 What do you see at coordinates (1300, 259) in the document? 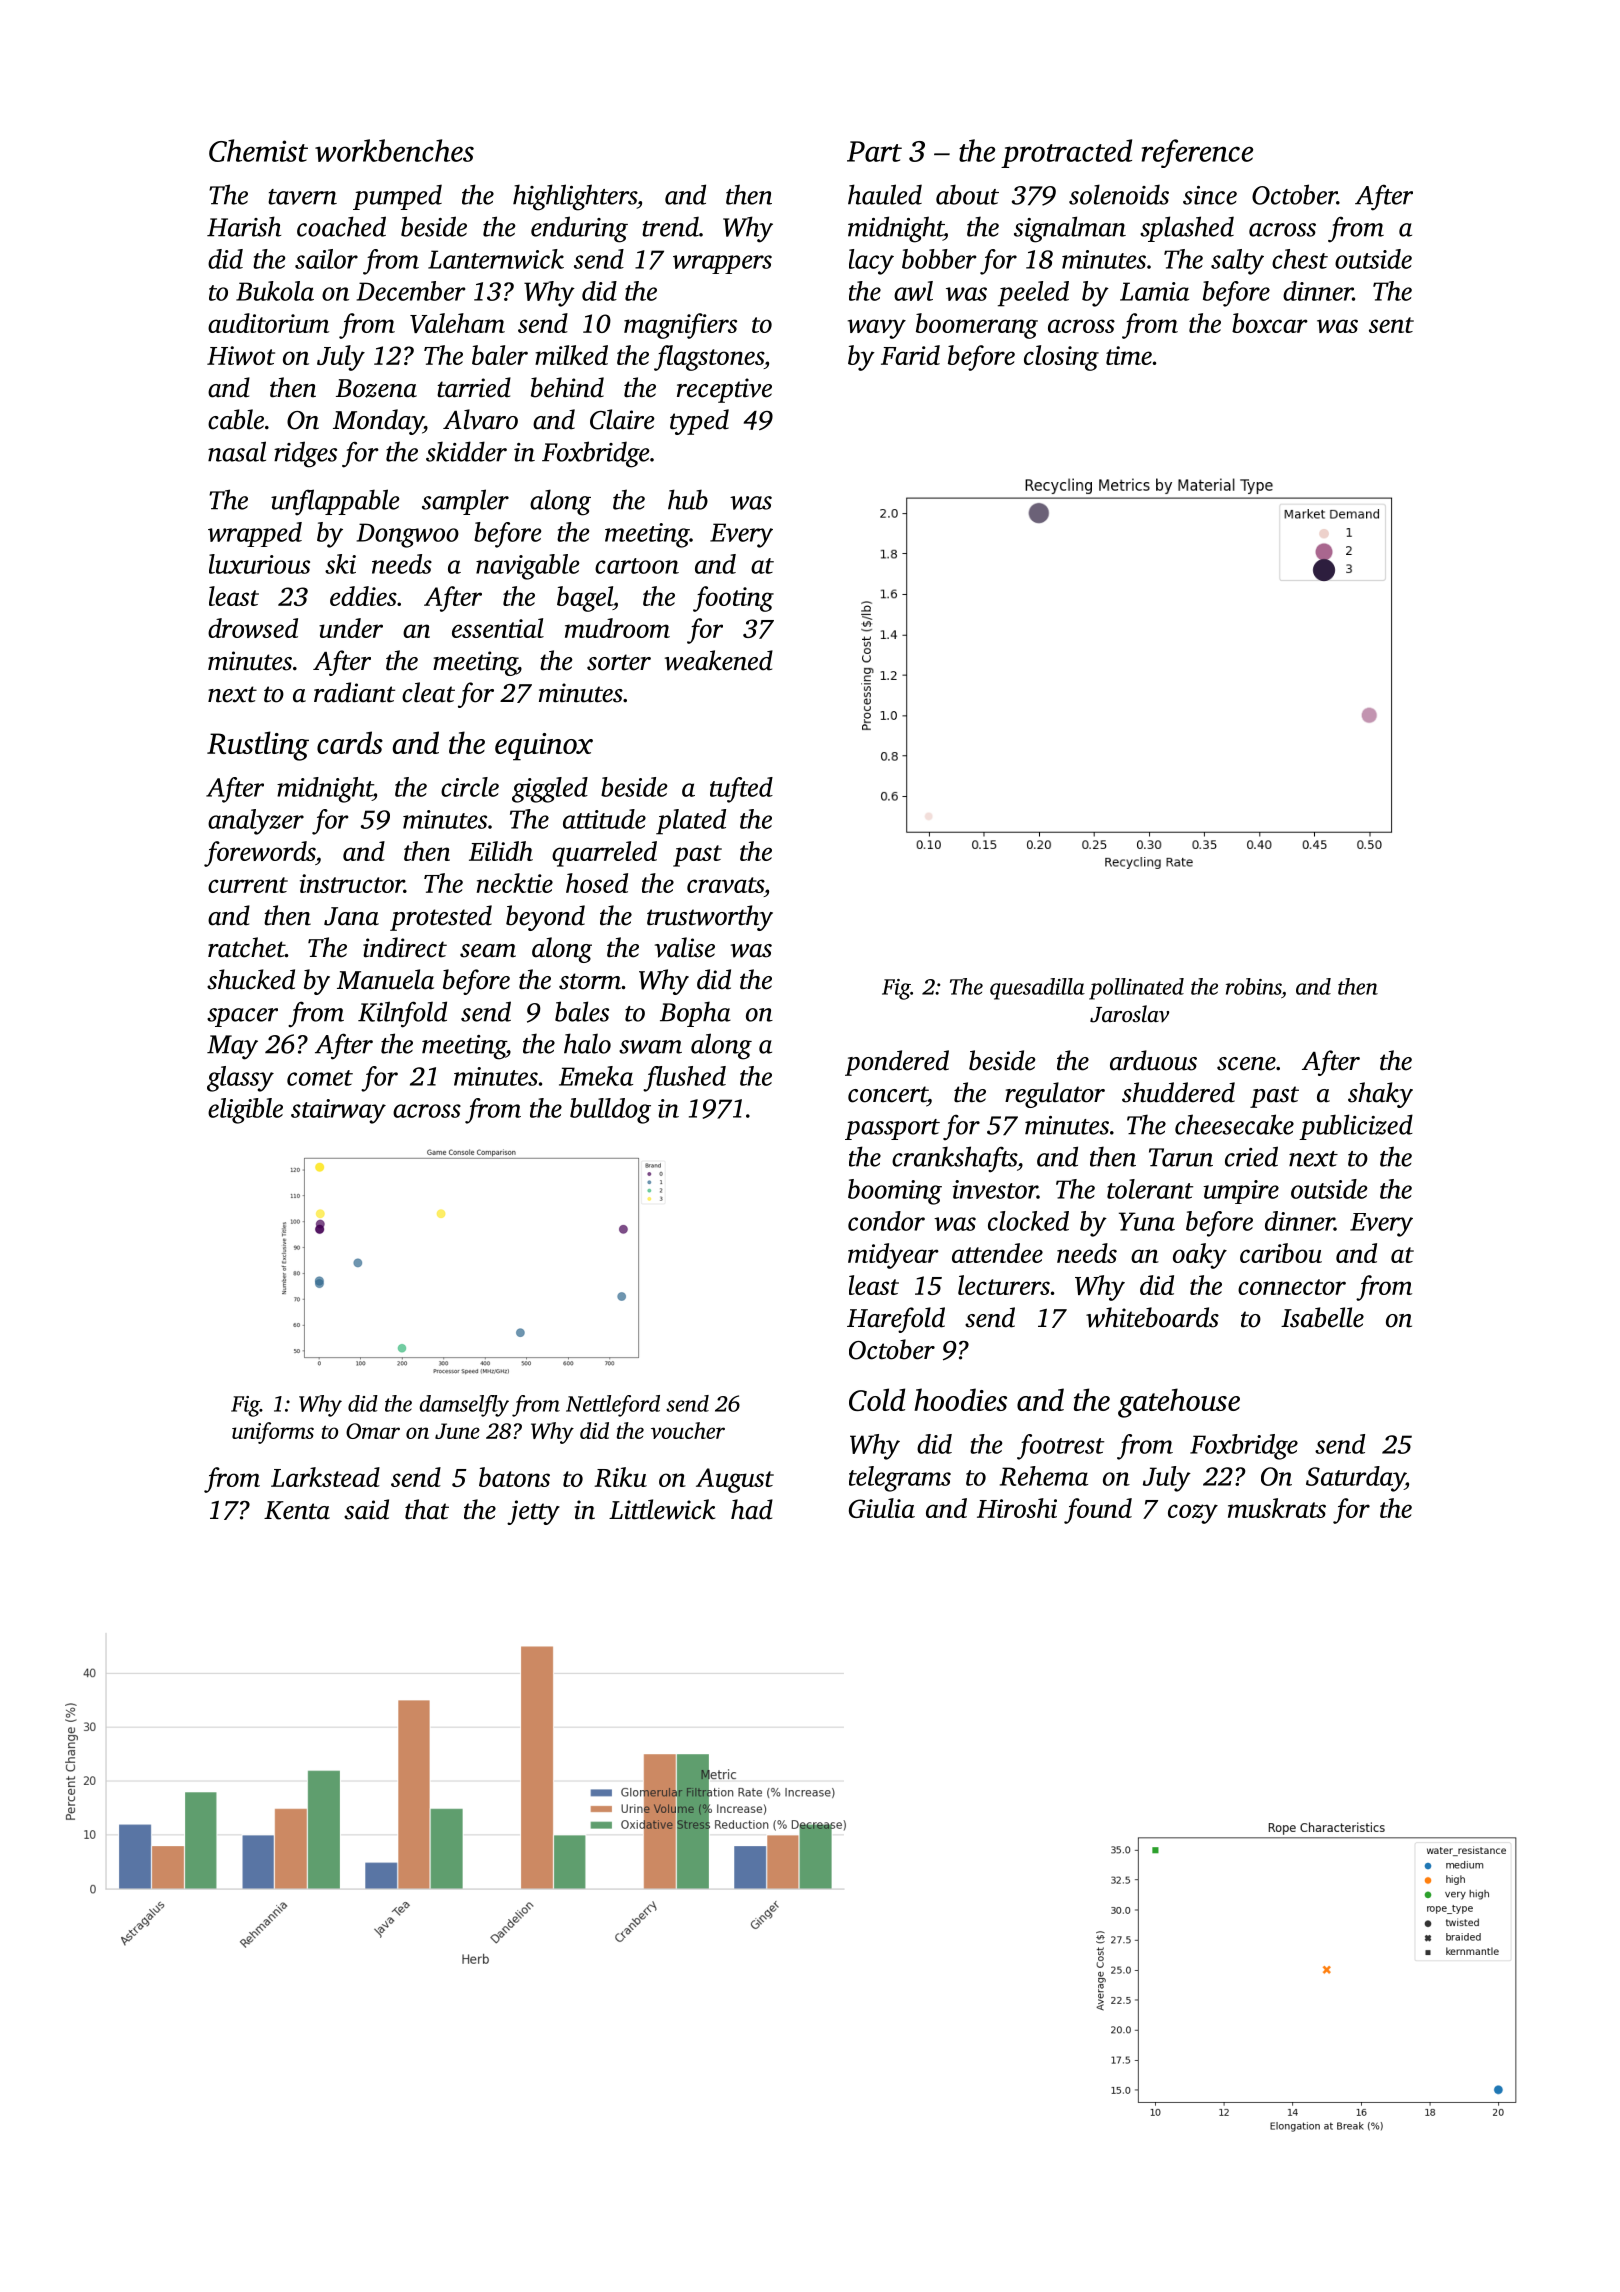
I see `chest` at bounding box center [1300, 259].
